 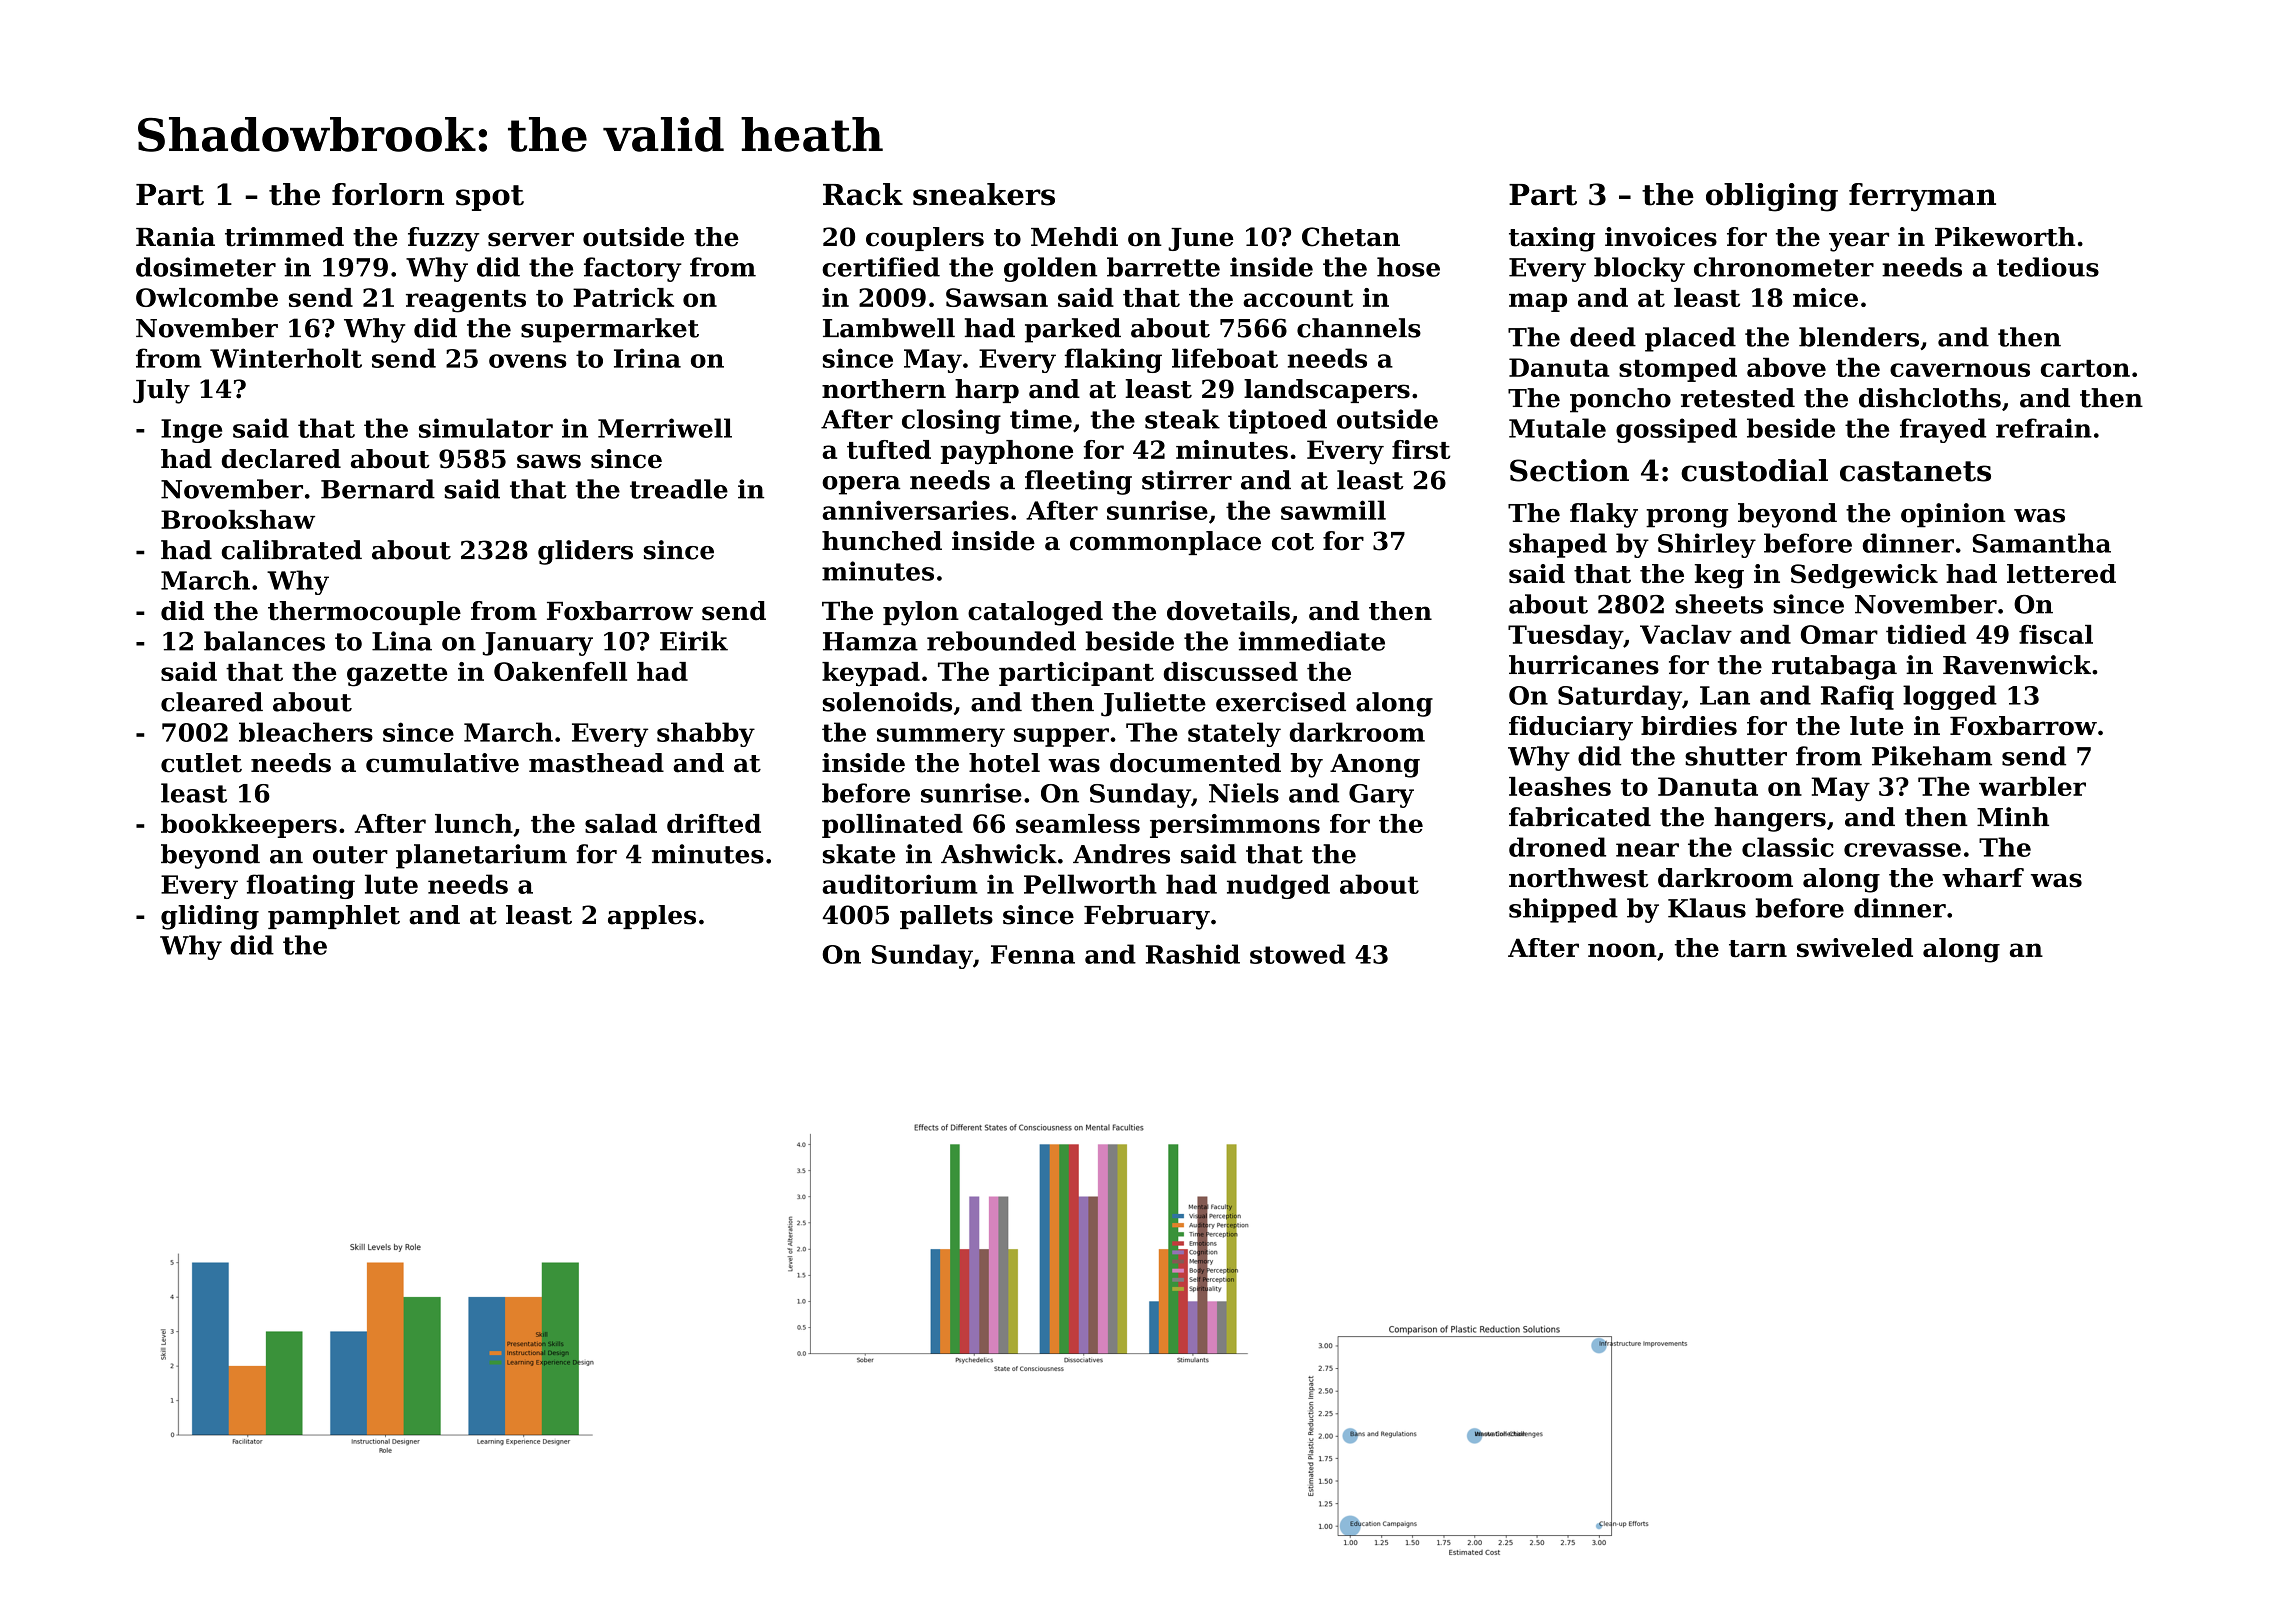 What do you see at coordinates (1834, 667) in the screenshot?
I see `rutabaga` at bounding box center [1834, 667].
